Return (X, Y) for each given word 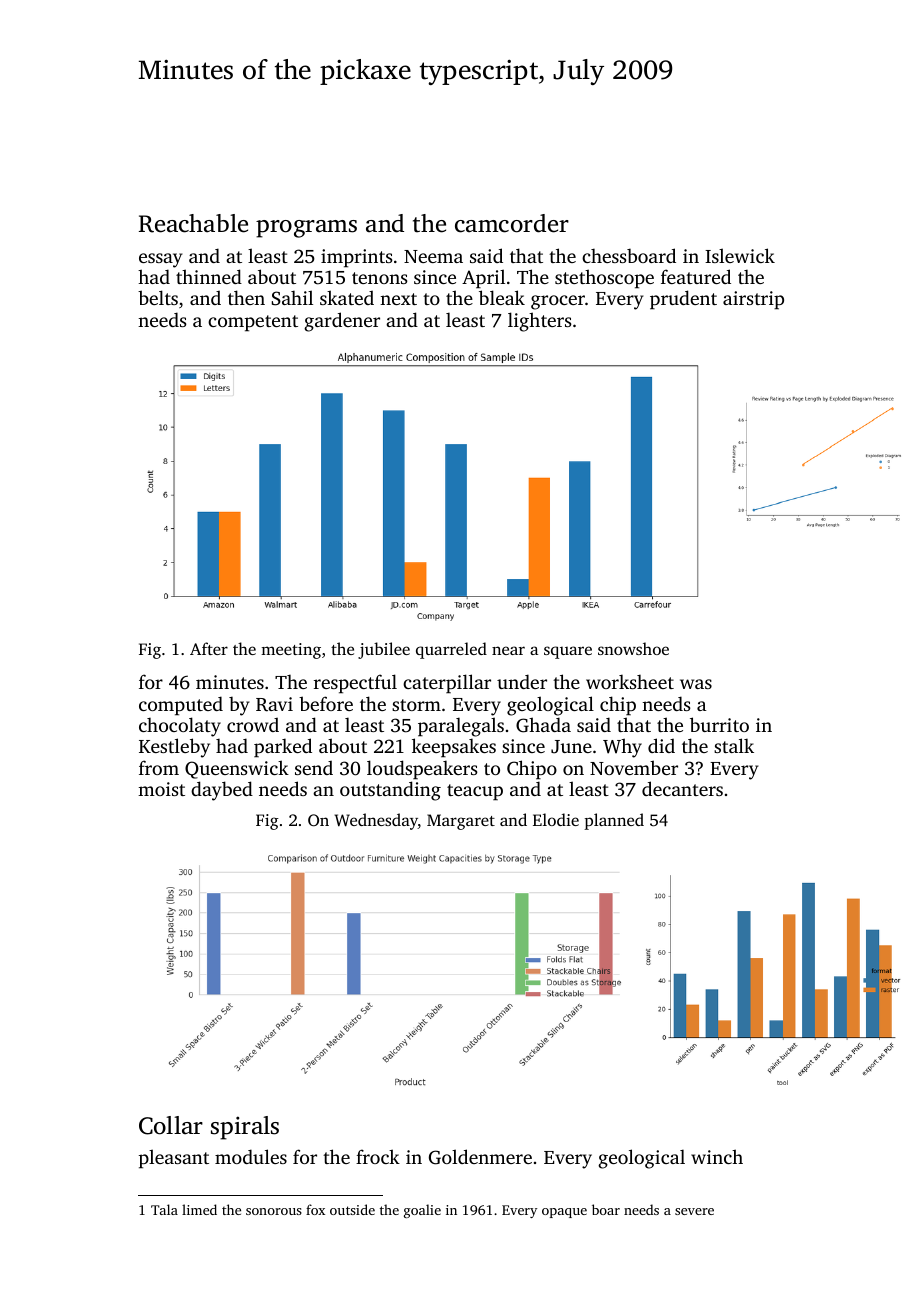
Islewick (740, 255)
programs (306, 229)
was (696, 684)
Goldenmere (480, 1157)
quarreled (451, 650)
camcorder (512, 223)
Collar (171, 1125)
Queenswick (237, 769)
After (209, 648)
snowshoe (633, 648)
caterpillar (447, 684)
